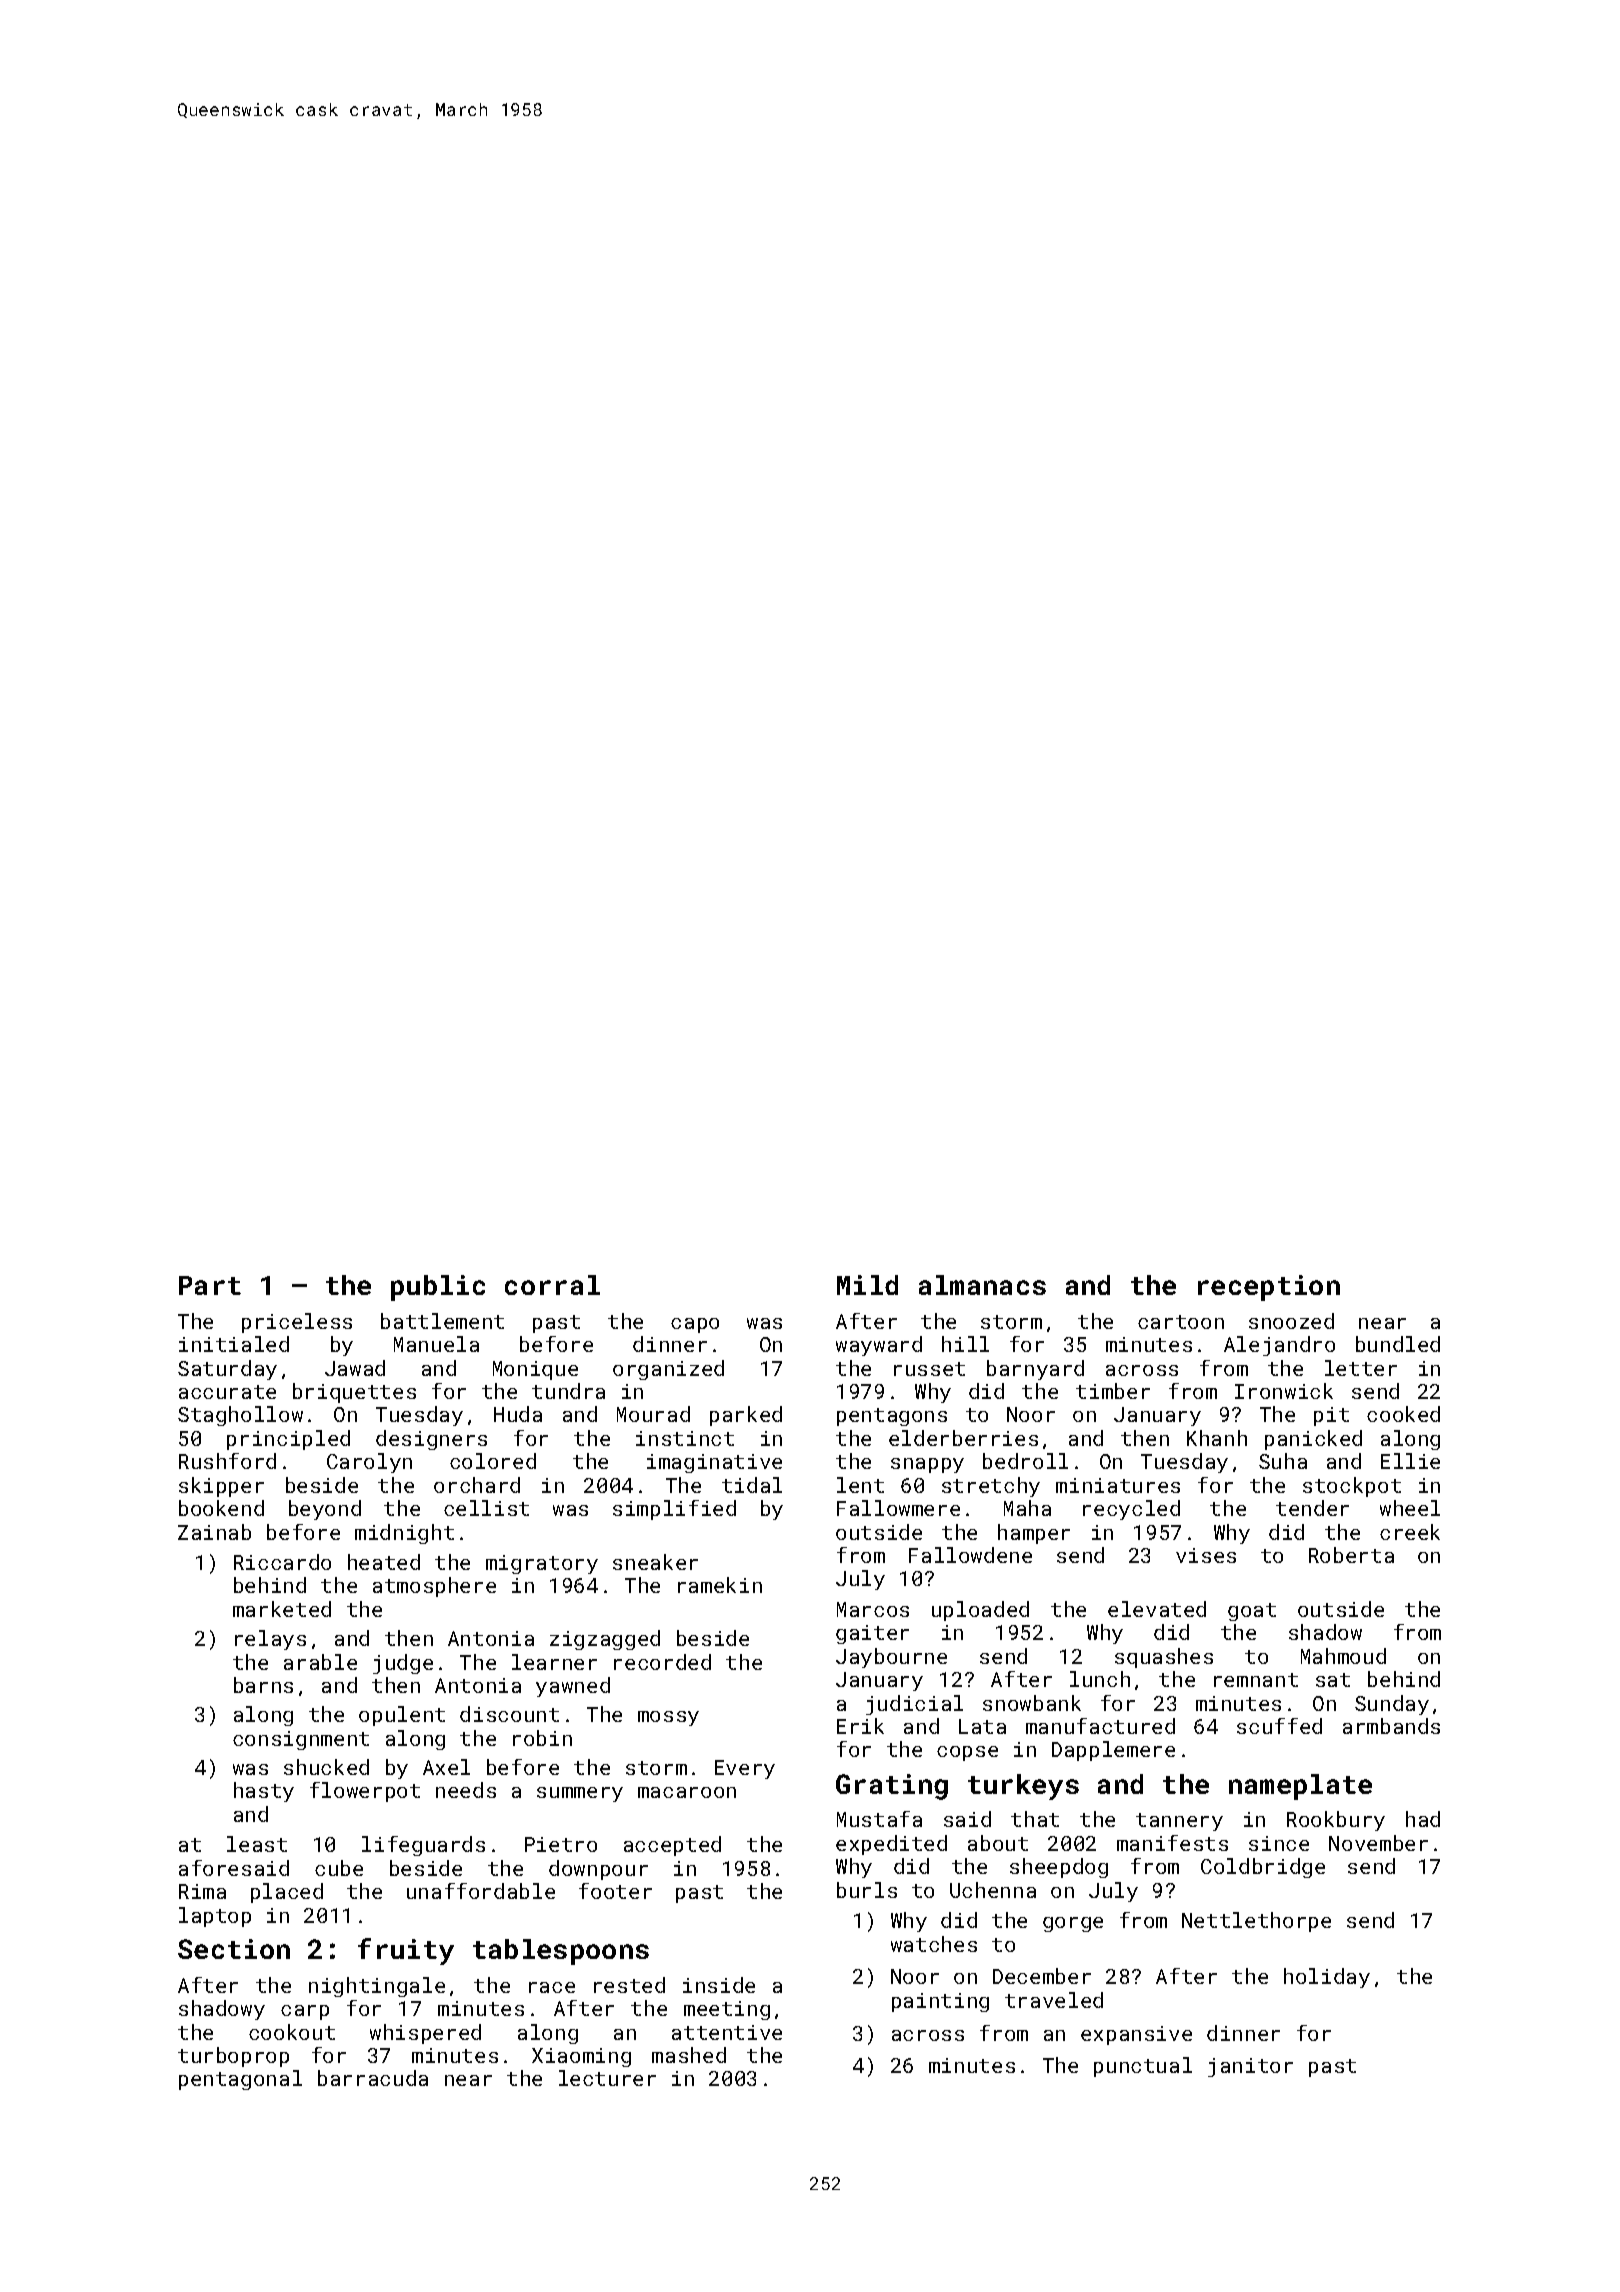 The height and width of the screenshot is (2292, 1620). Describe the element at coordinates (1269, 1288) in the screenshot. I see `reception` at that location.
